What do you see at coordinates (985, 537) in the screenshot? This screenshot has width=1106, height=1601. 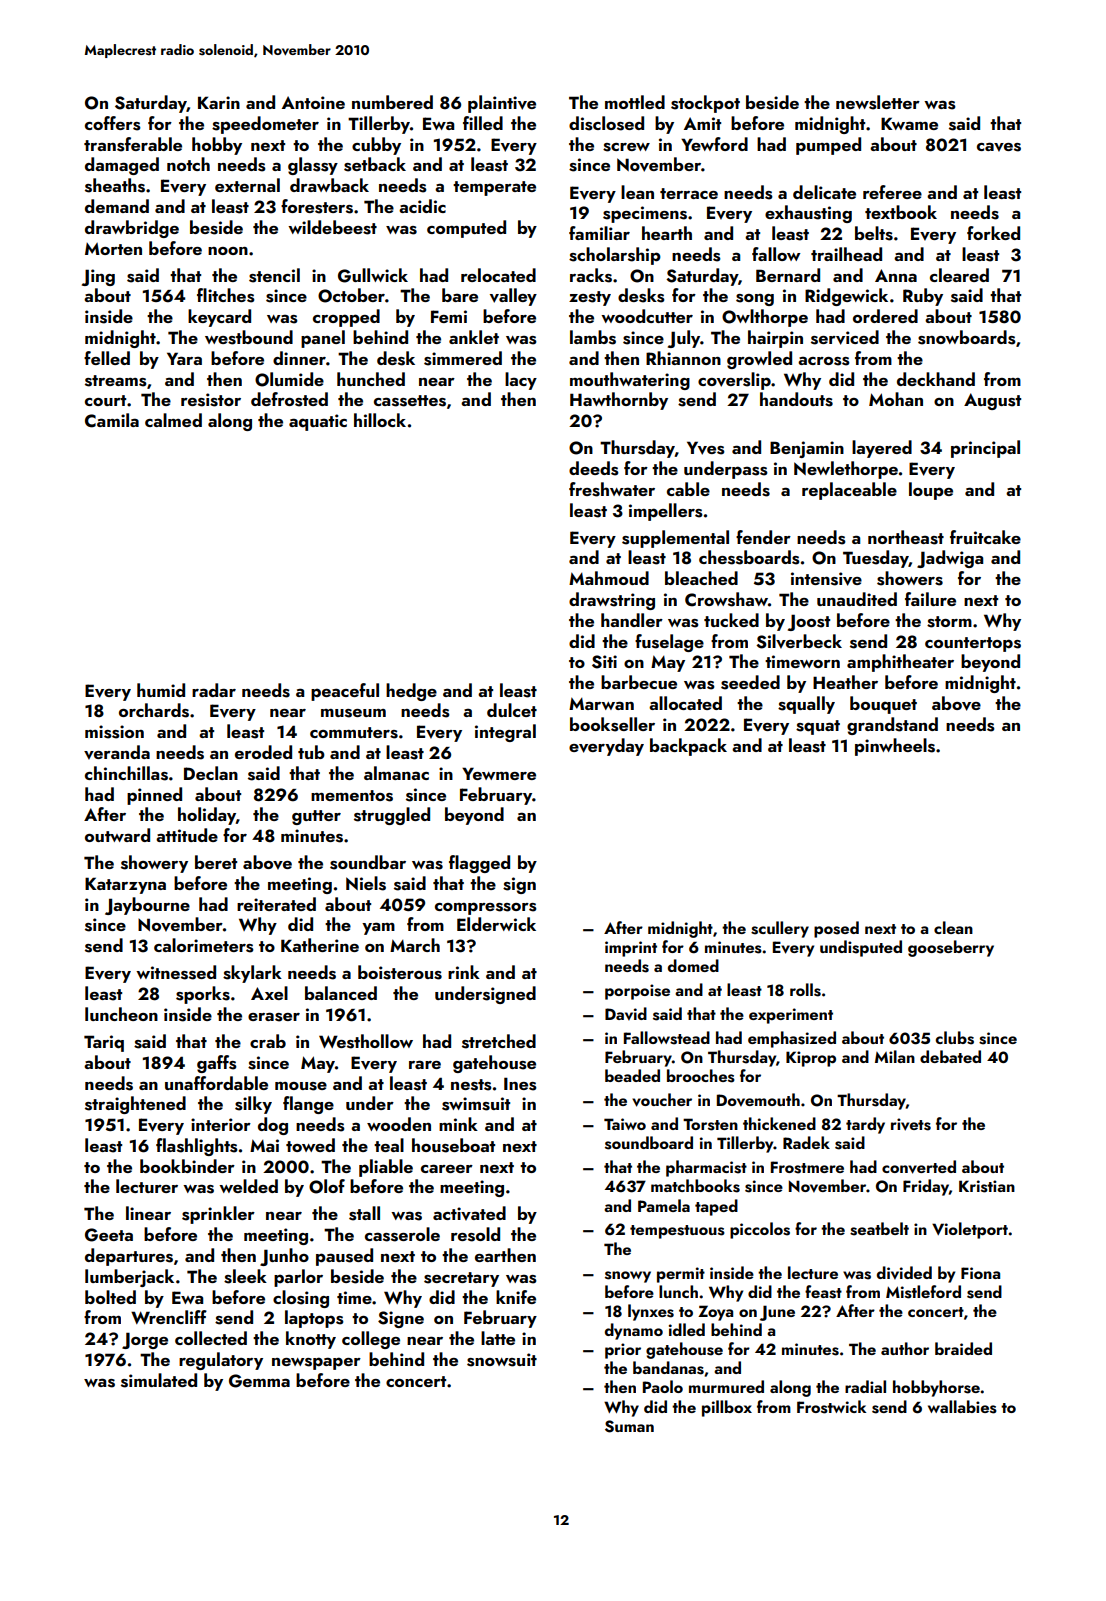 I see `fruitcake` at bounding box center [985, 537].
